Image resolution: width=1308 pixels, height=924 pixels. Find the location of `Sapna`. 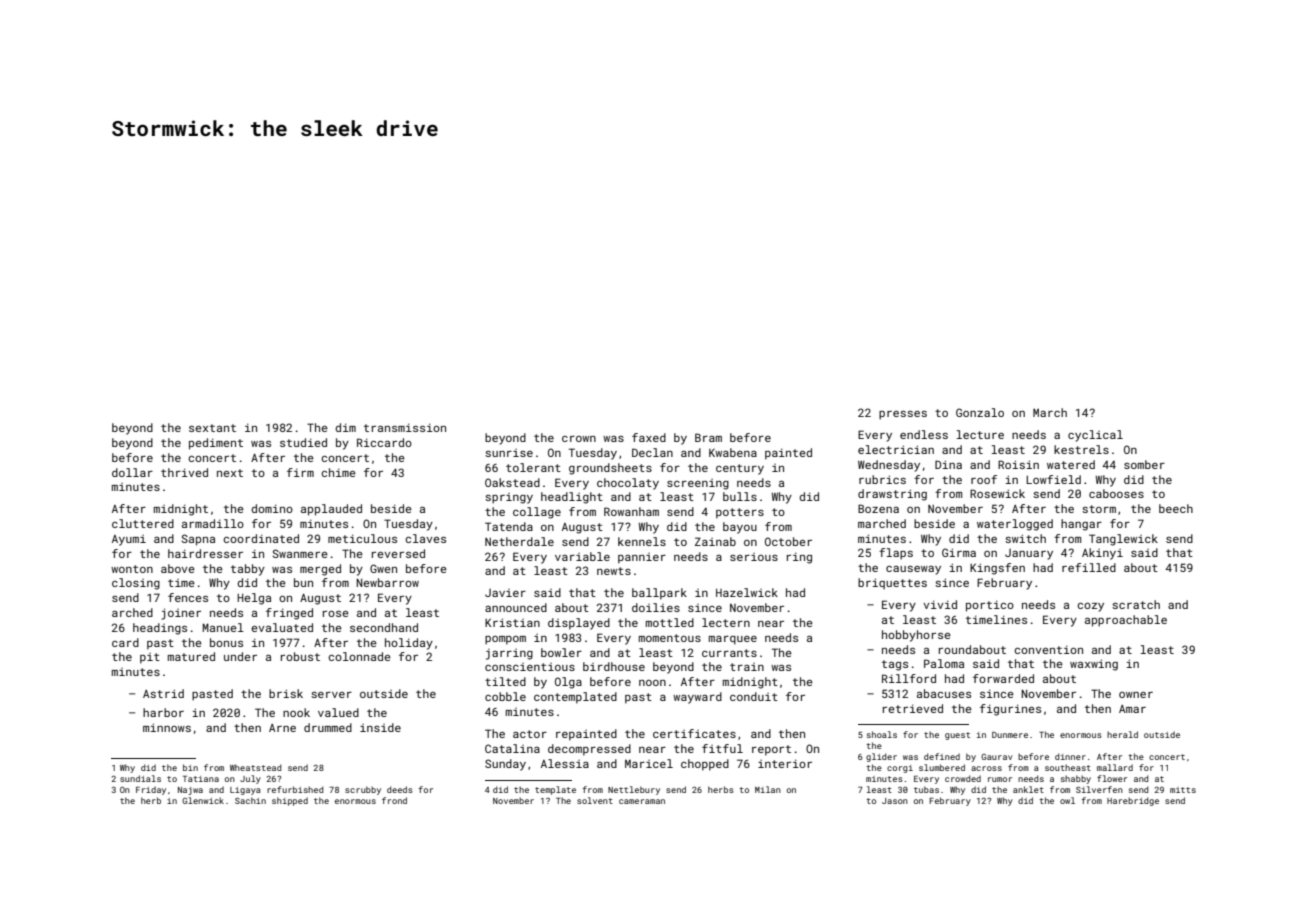

Sapna is located at coordinates (198, 540).
